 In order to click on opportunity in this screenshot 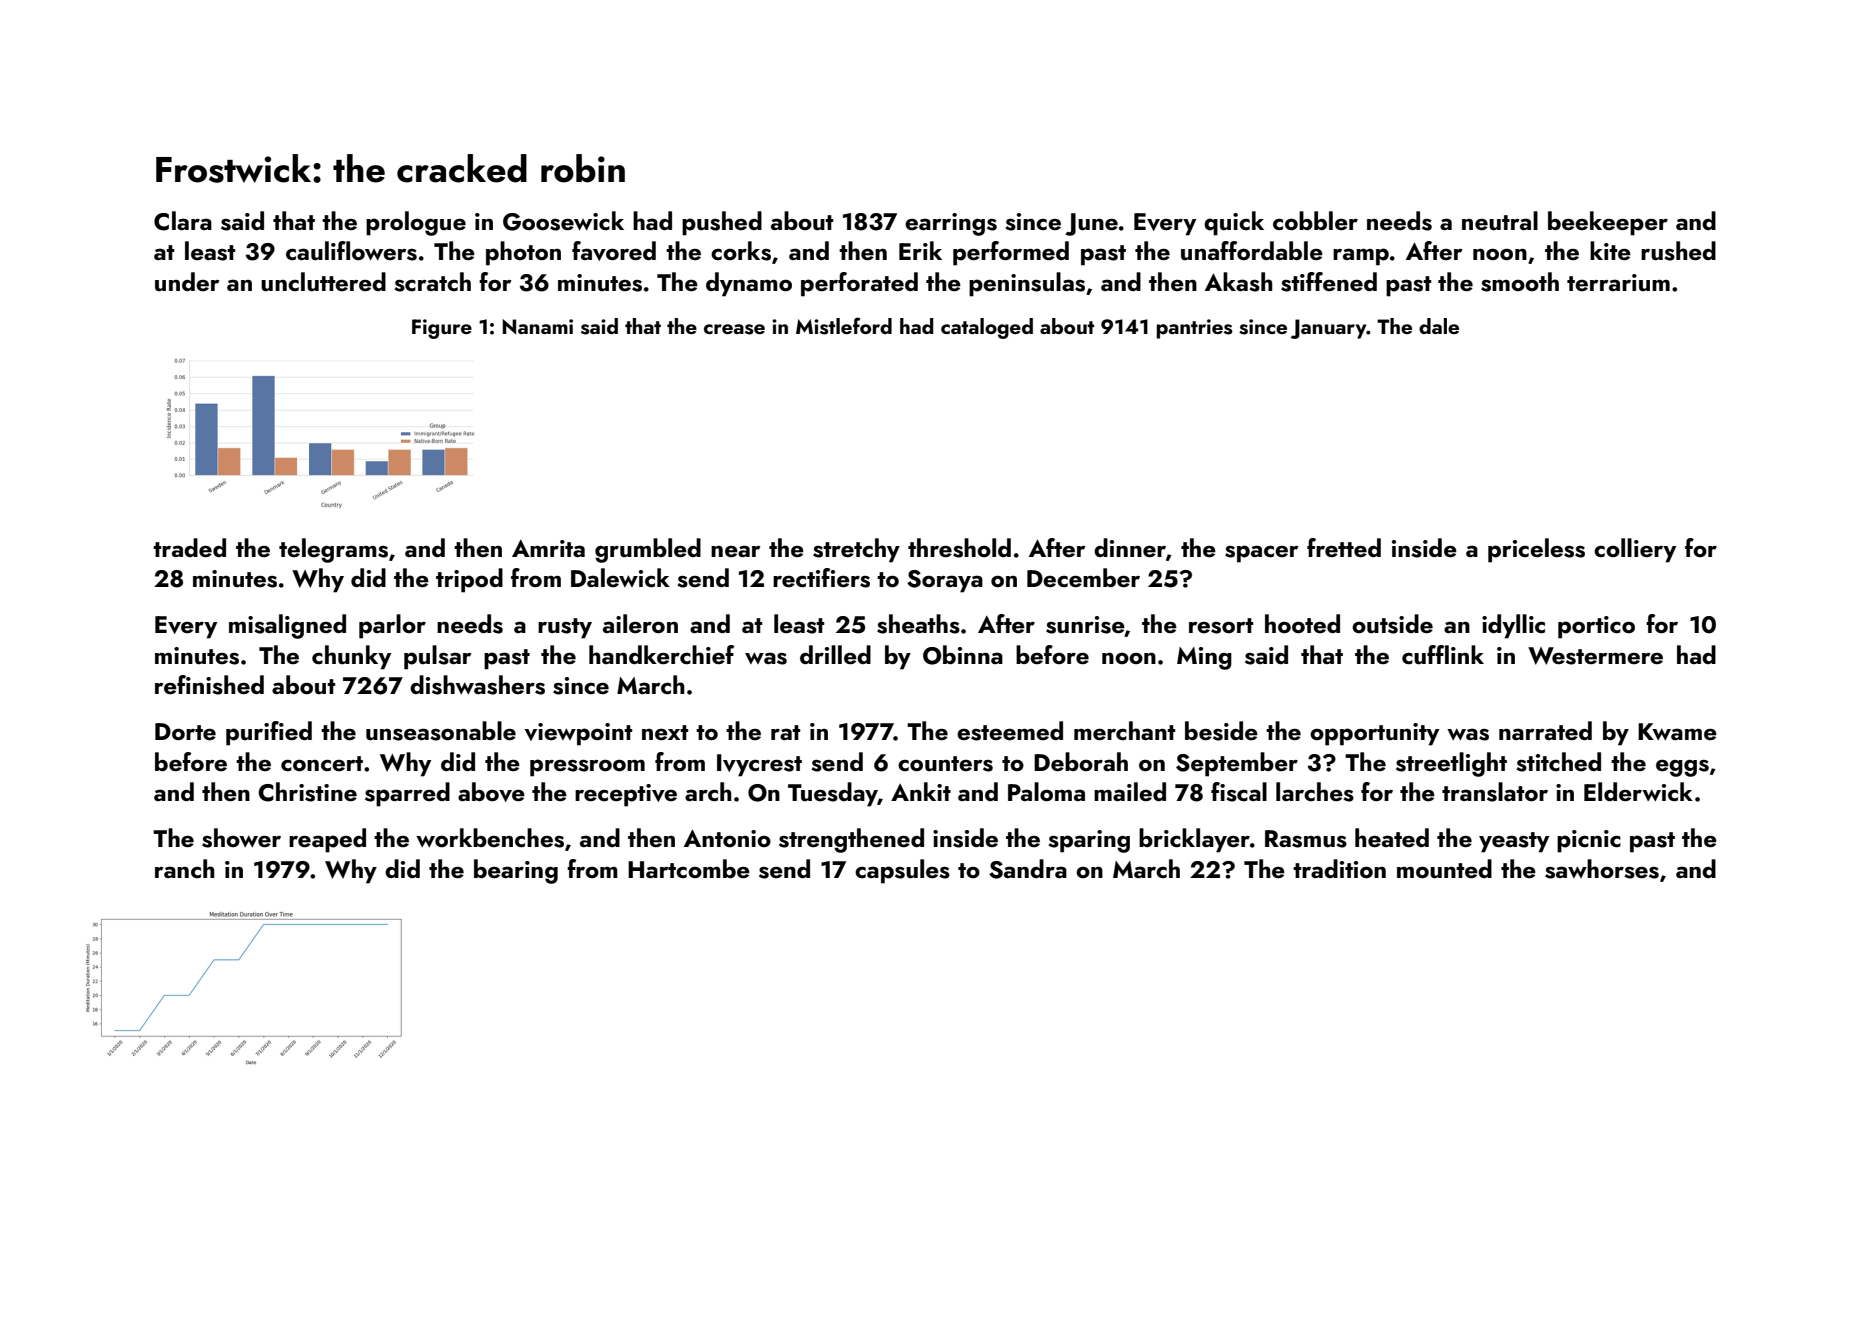, I will do `click(1374, 734)`.
